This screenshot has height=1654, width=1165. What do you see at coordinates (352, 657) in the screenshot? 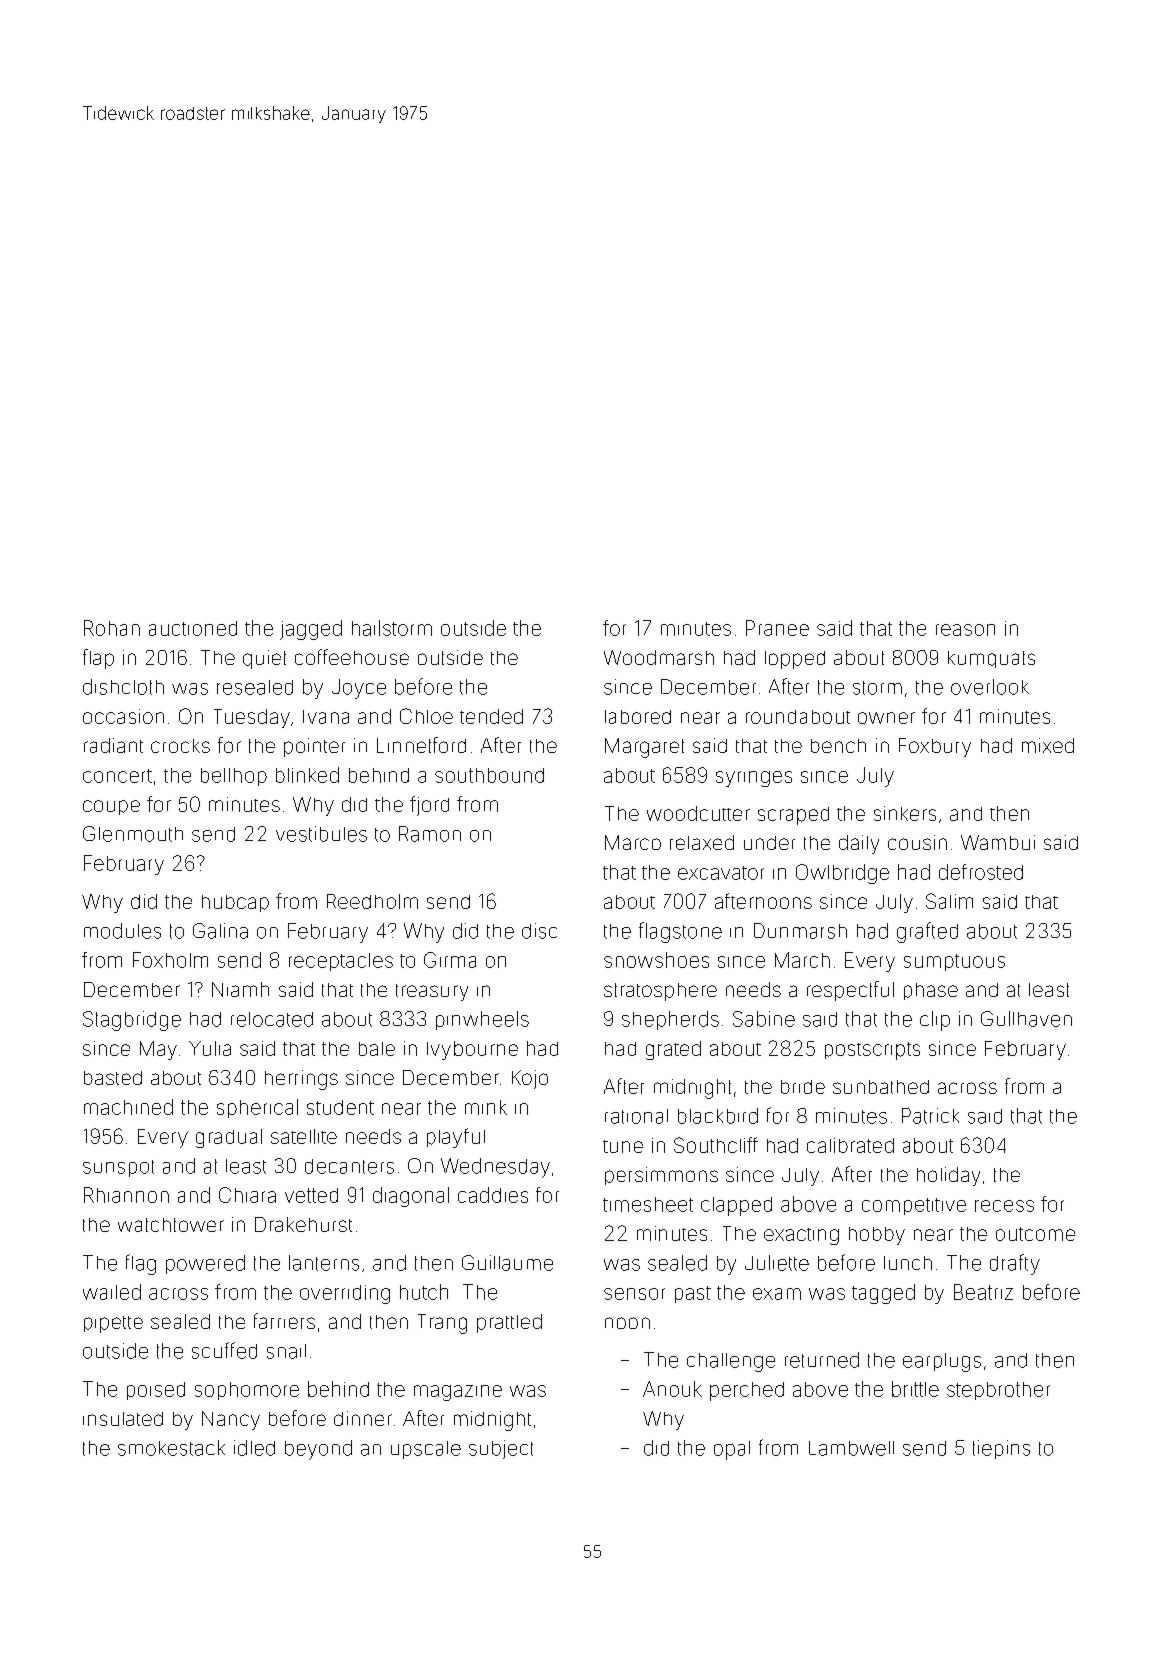
I see `coffeehouse` at bounding box center [352, 657].
